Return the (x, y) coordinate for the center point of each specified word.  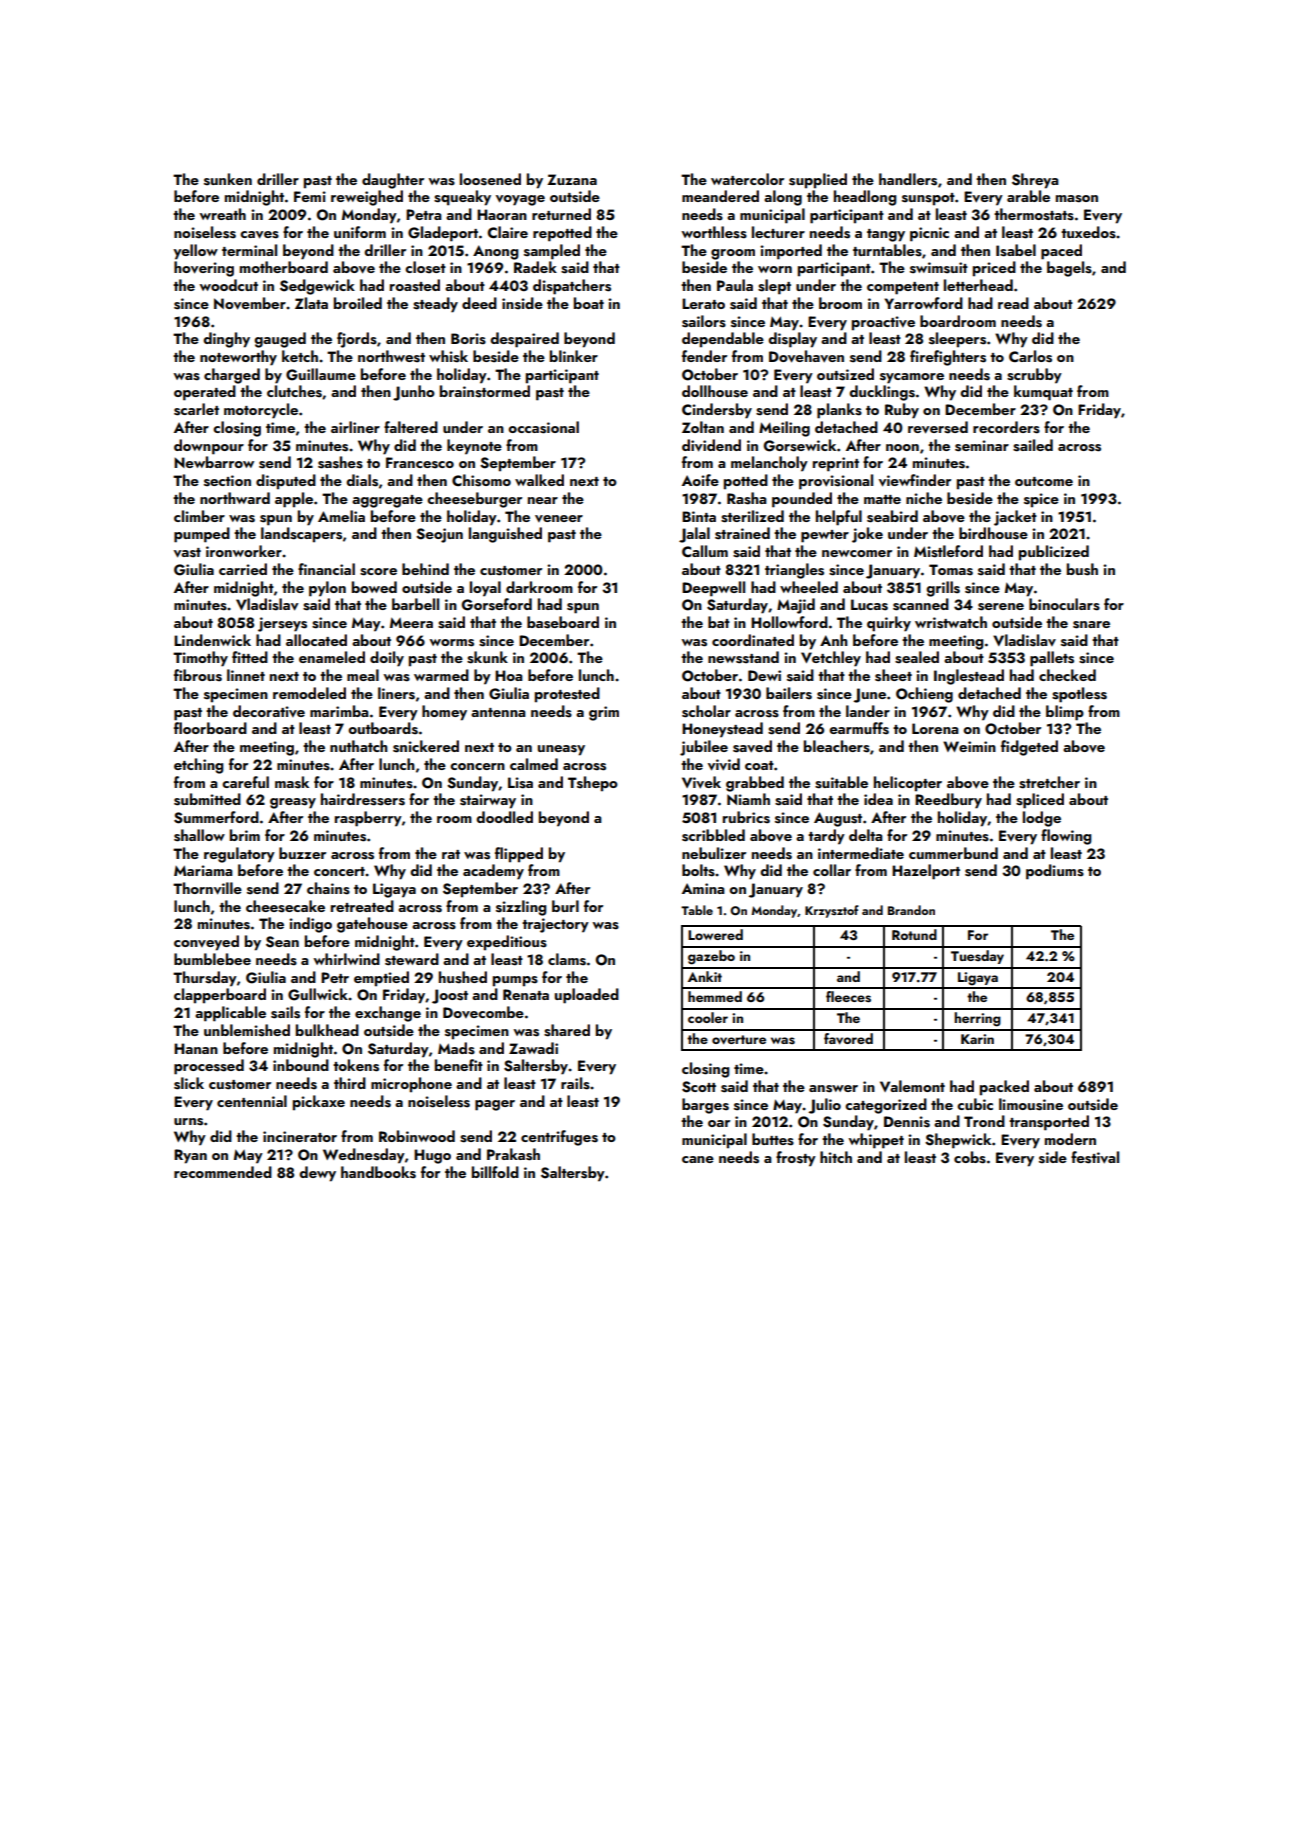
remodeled (309, 693)
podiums (1055, 872)
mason (1077, 199)
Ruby (902, 411)
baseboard (563, 622)
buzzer (302, 853)
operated (205, 393)
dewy (317, 1174)
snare (1091, 625)
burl (565, 906)
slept (774, 287)
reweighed (367, 198)
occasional (543, 427)
